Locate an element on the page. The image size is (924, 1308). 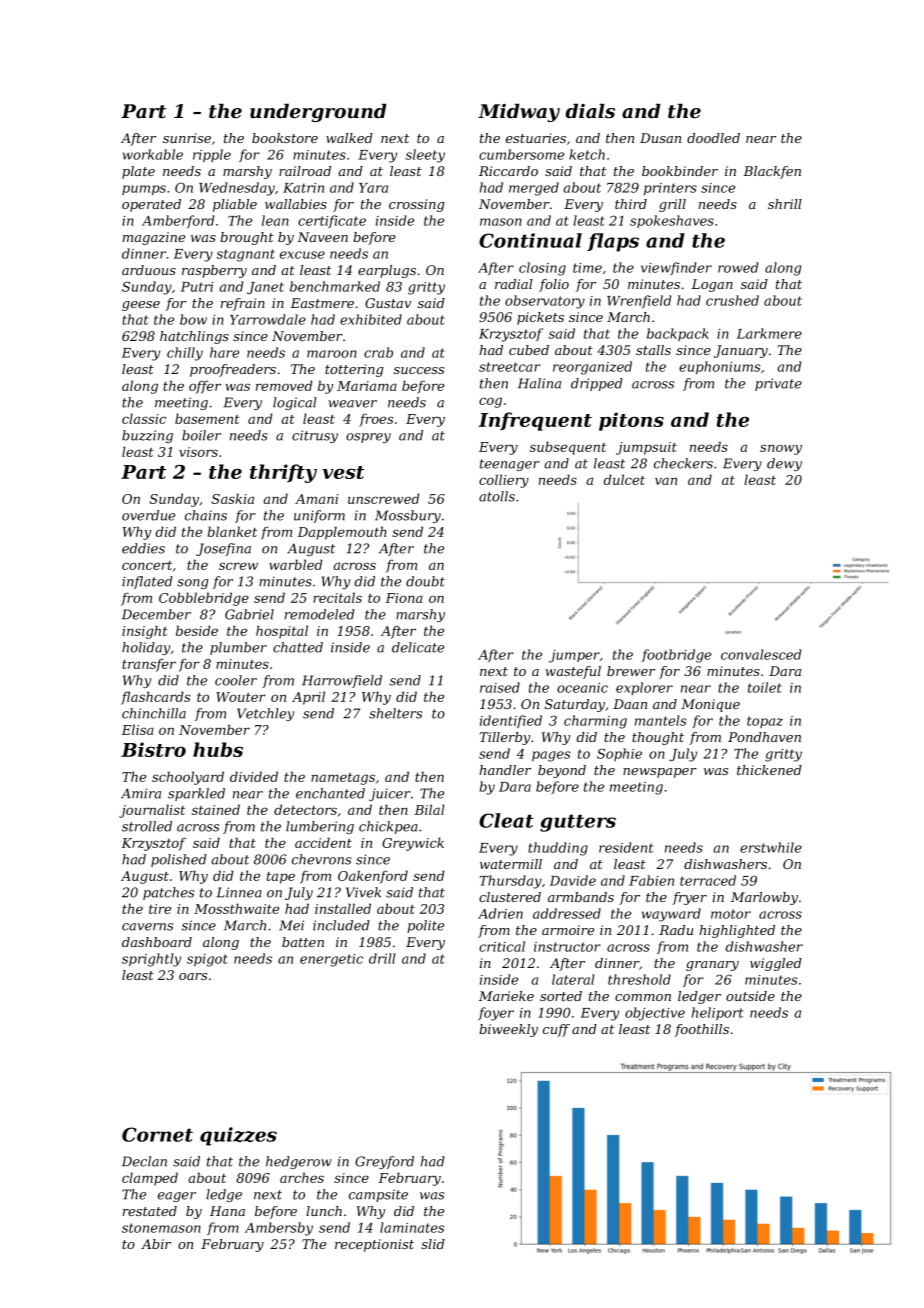
Mossbury is located at coordinates (408, 516).
